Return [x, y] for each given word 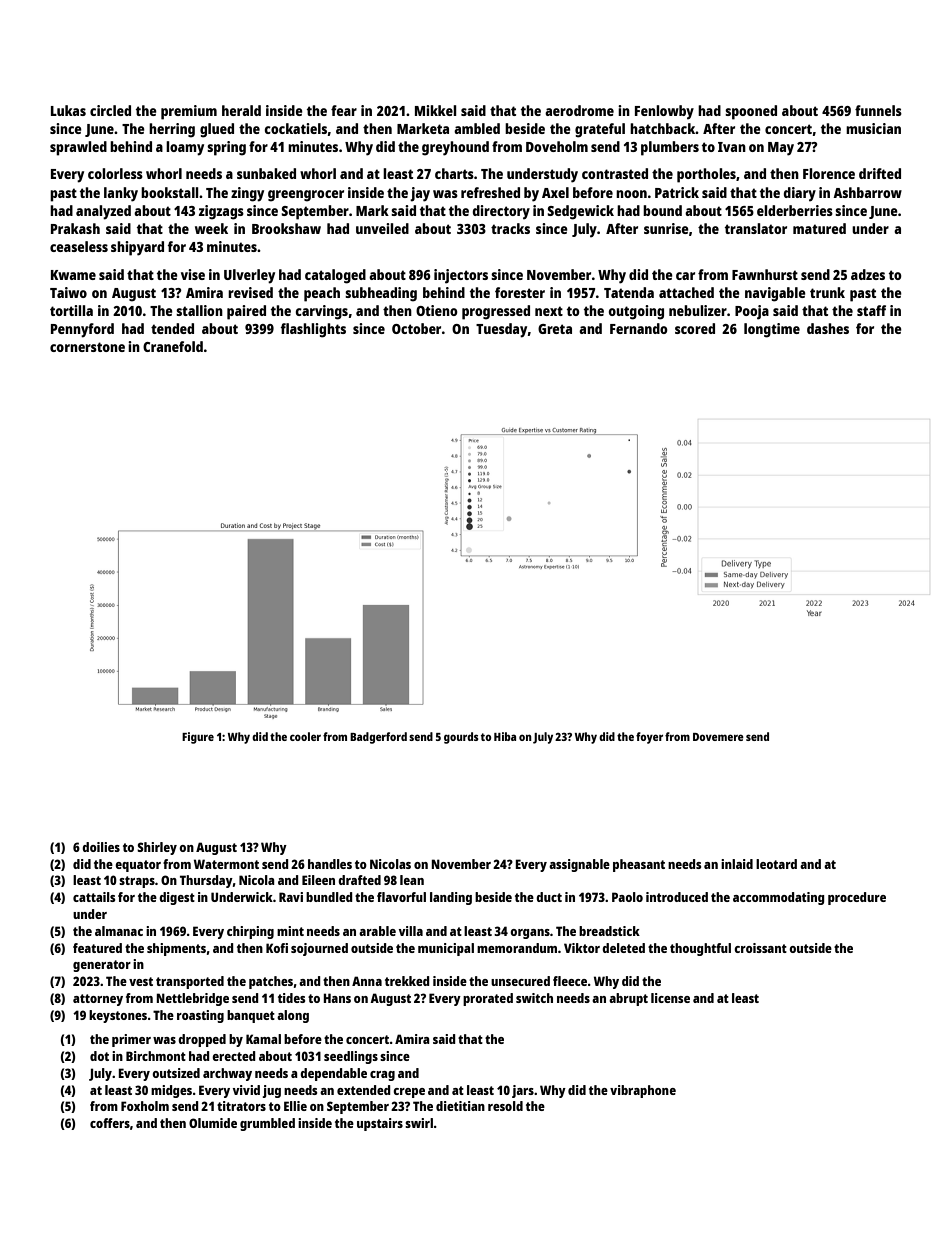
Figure [198, 738]
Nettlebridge [192, 999]
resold [505, 1106]
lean [412, 880]
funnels [878, 110]
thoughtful [700, 949]
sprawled [78, 148]
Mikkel [436, 110]
